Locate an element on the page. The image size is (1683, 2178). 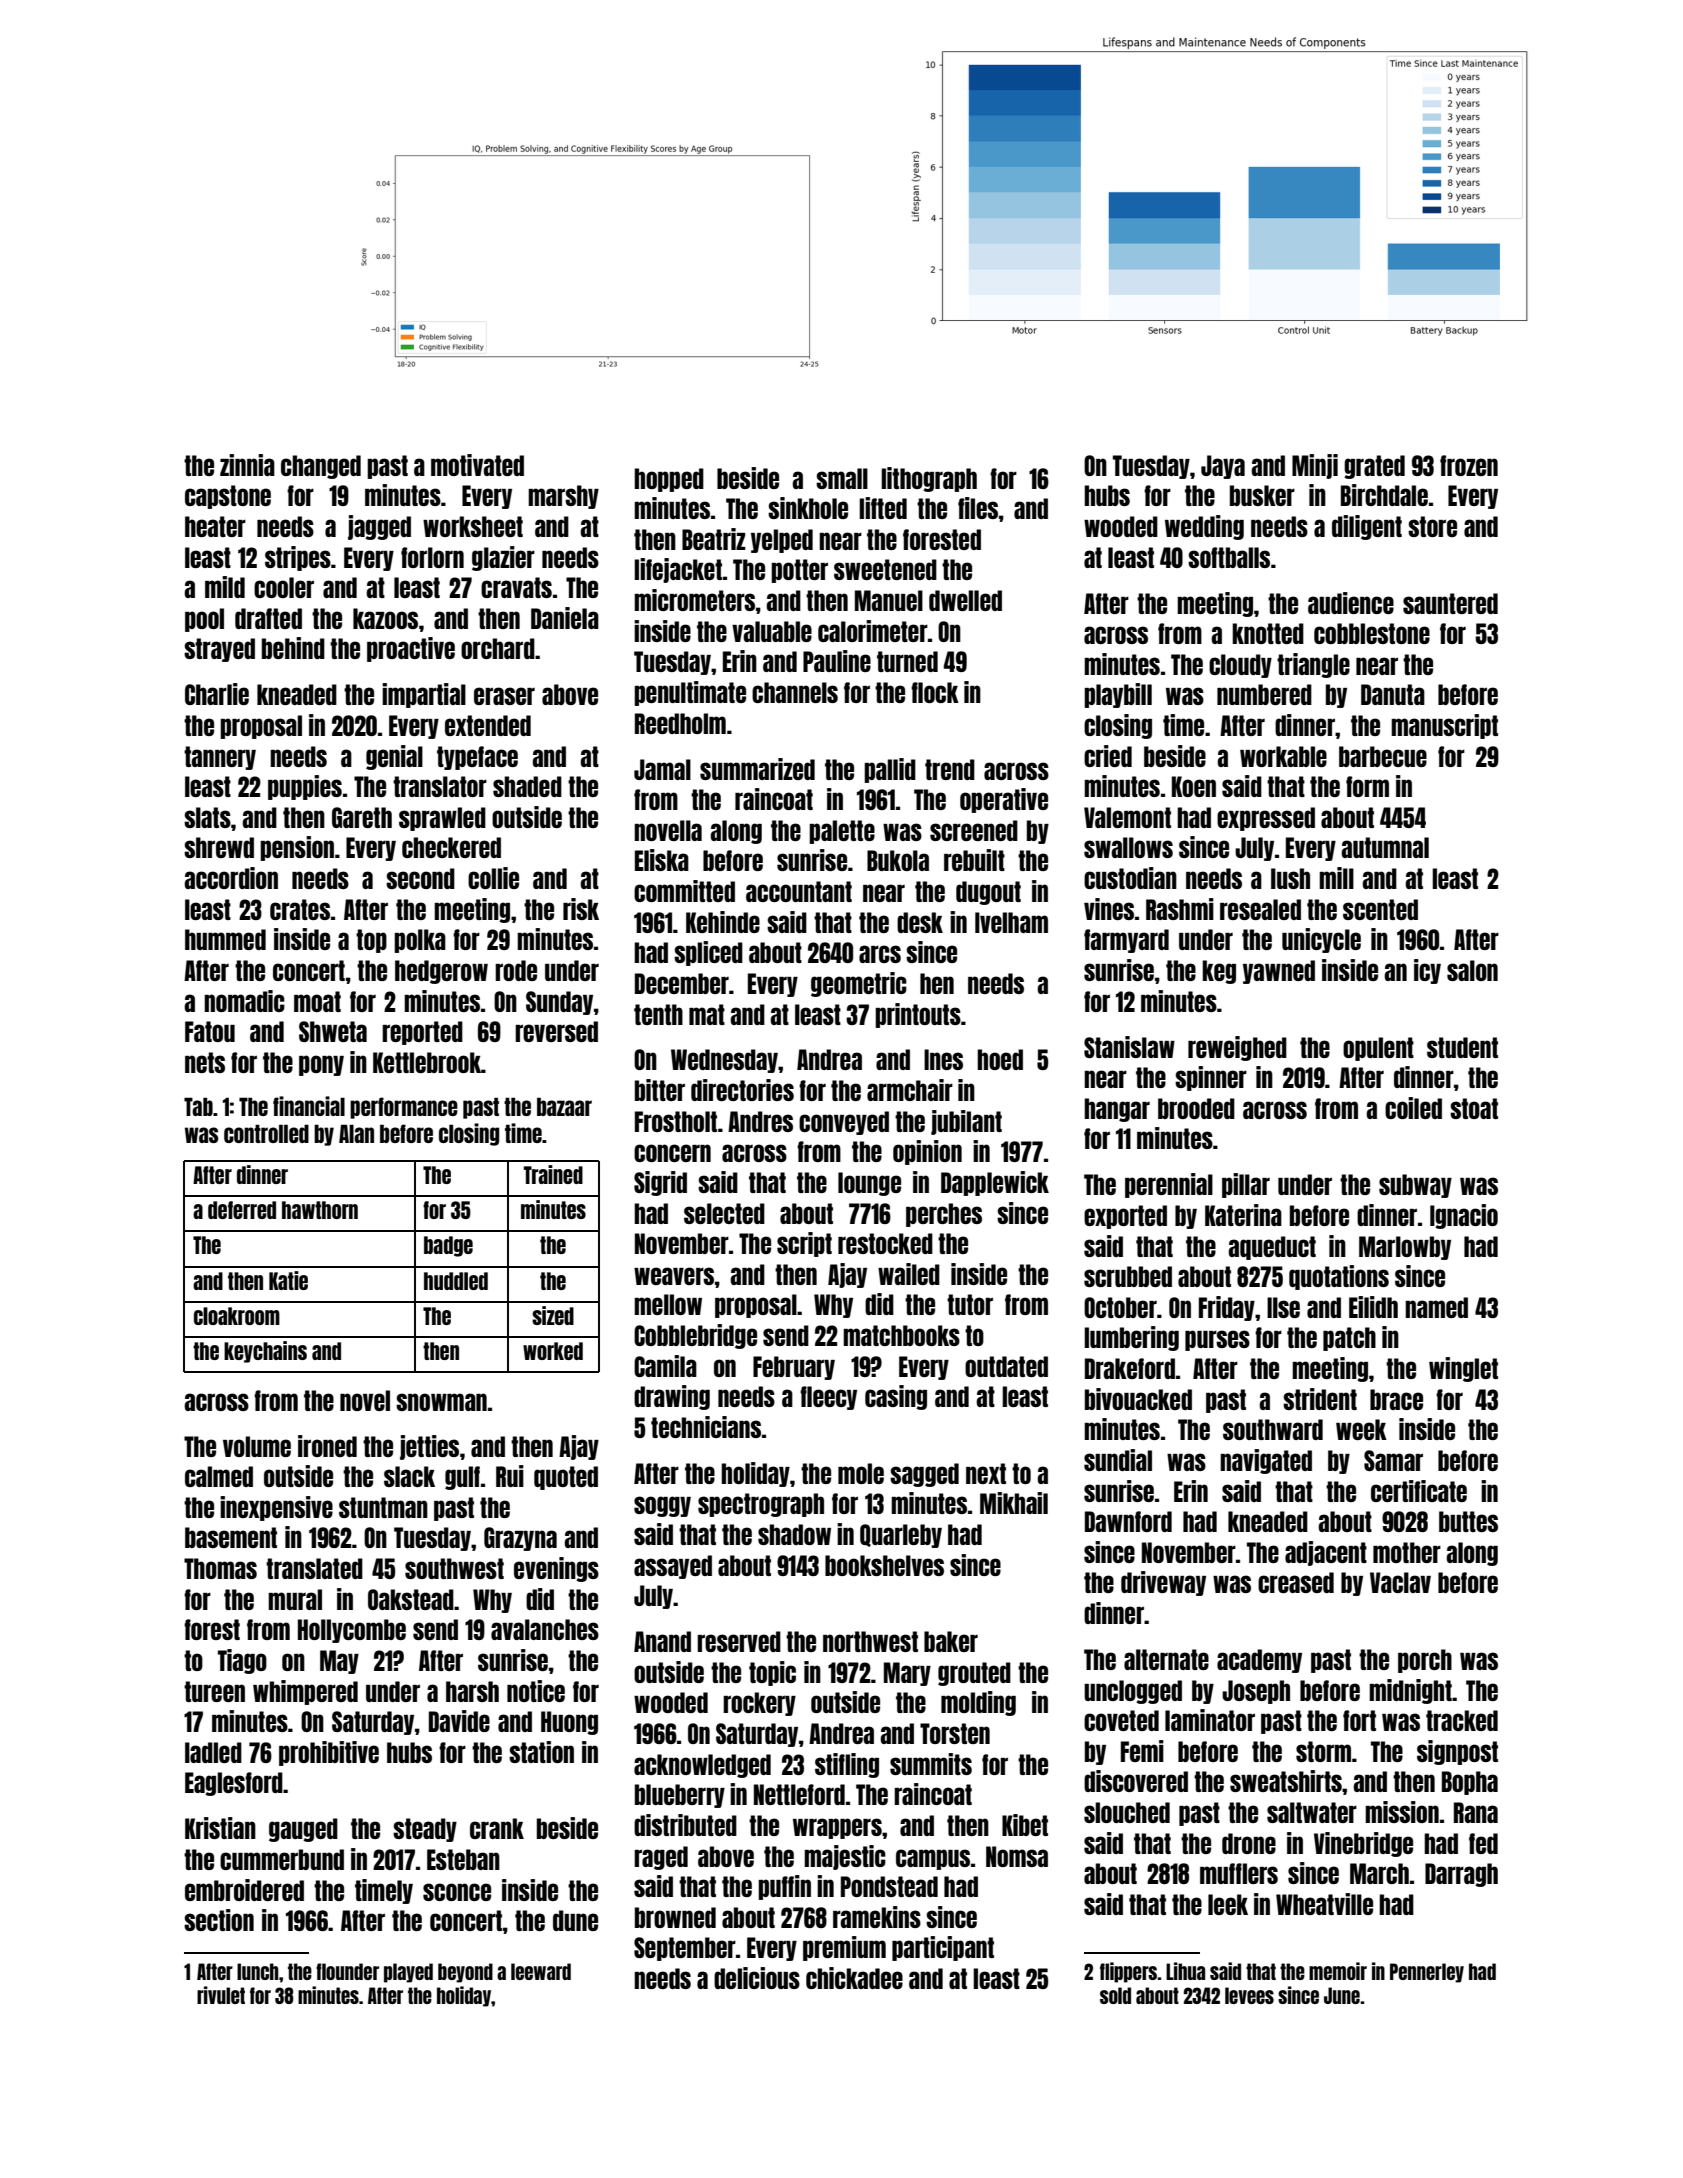
Huong is located at coordinates (569, 1723).
